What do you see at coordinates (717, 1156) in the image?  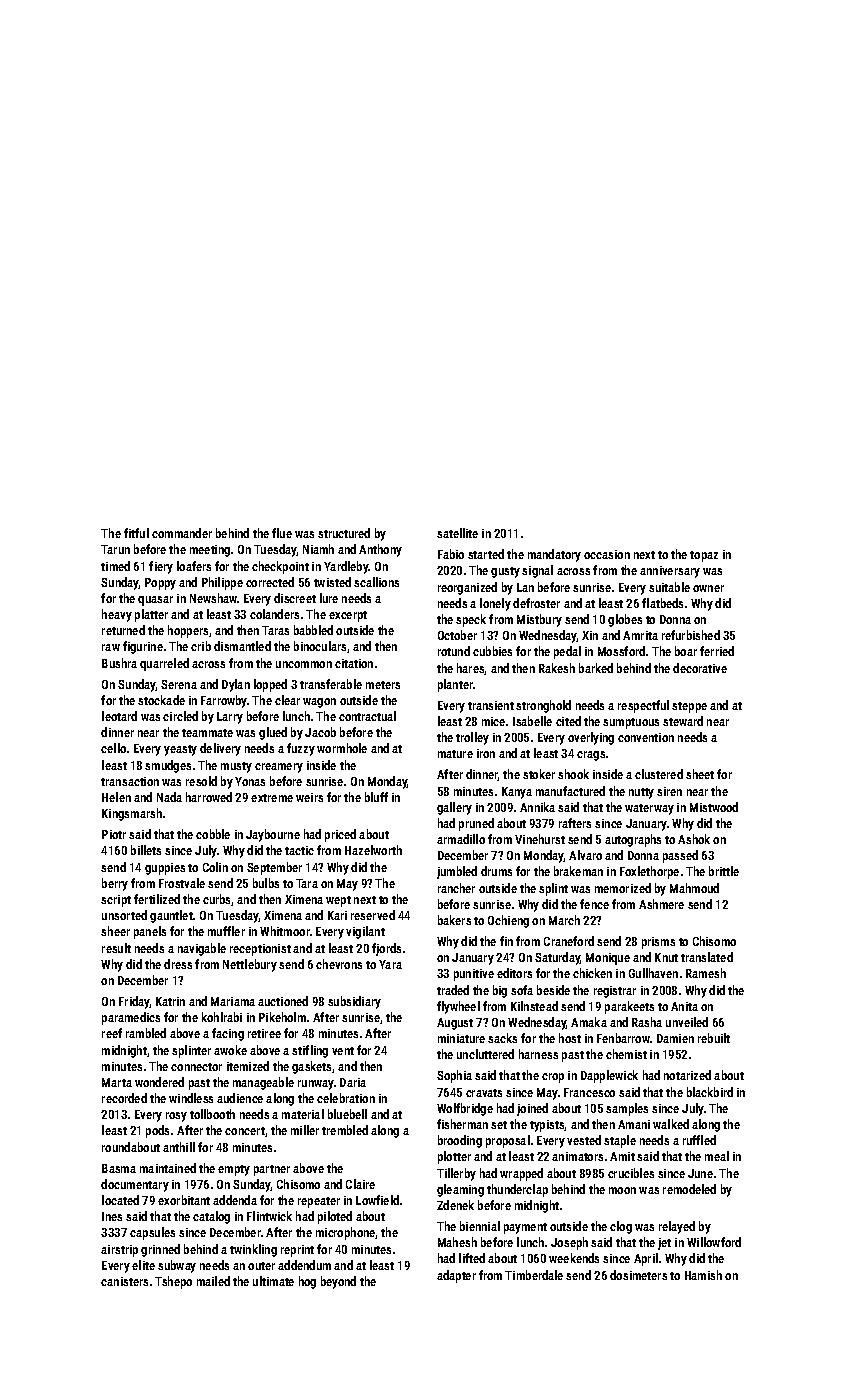 I see `meal` at bounding box center [717, 1156].
